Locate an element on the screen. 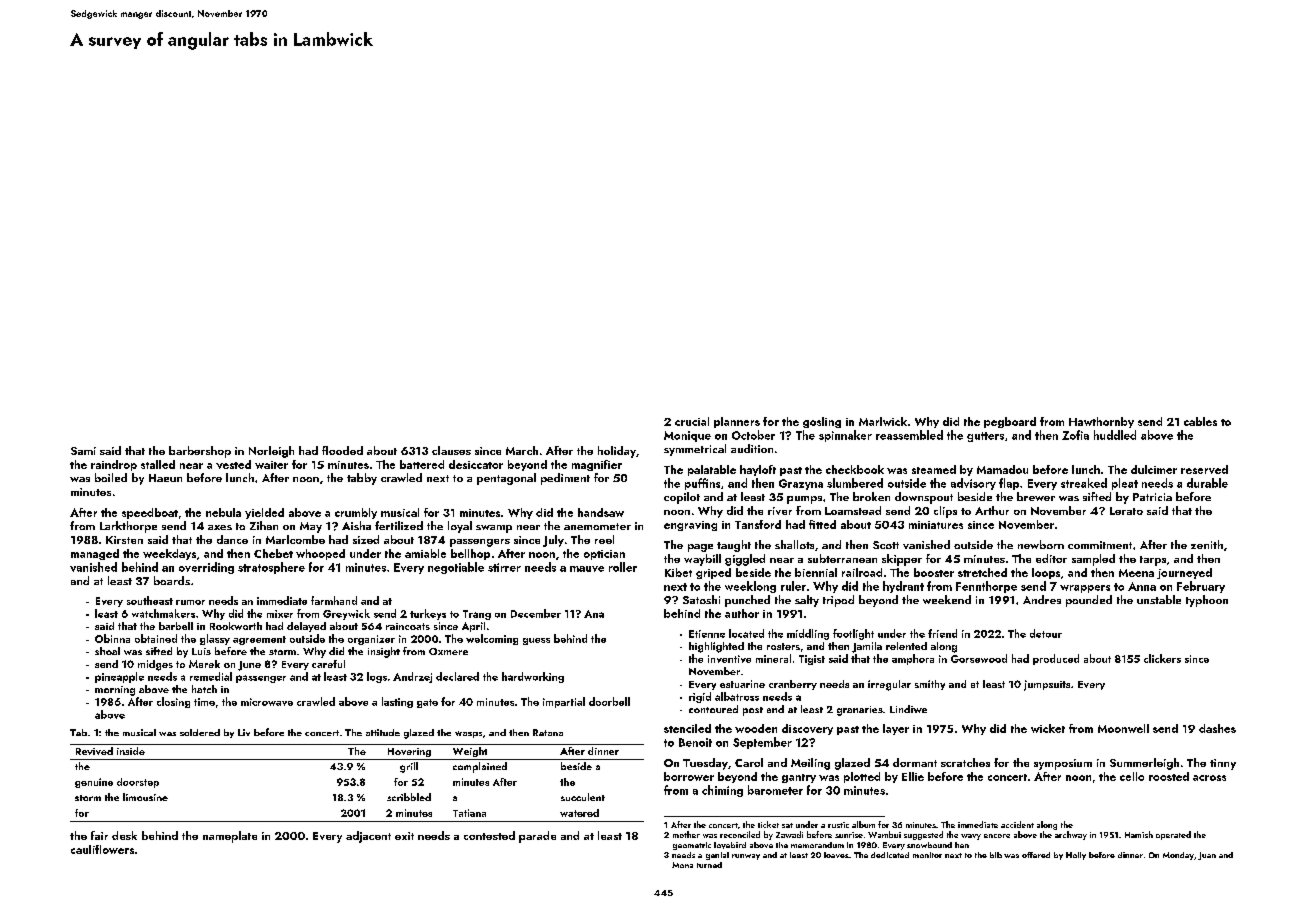 The height and width of the screenshot is (924, 1308). clauses is located at coordinates (451, 450).
